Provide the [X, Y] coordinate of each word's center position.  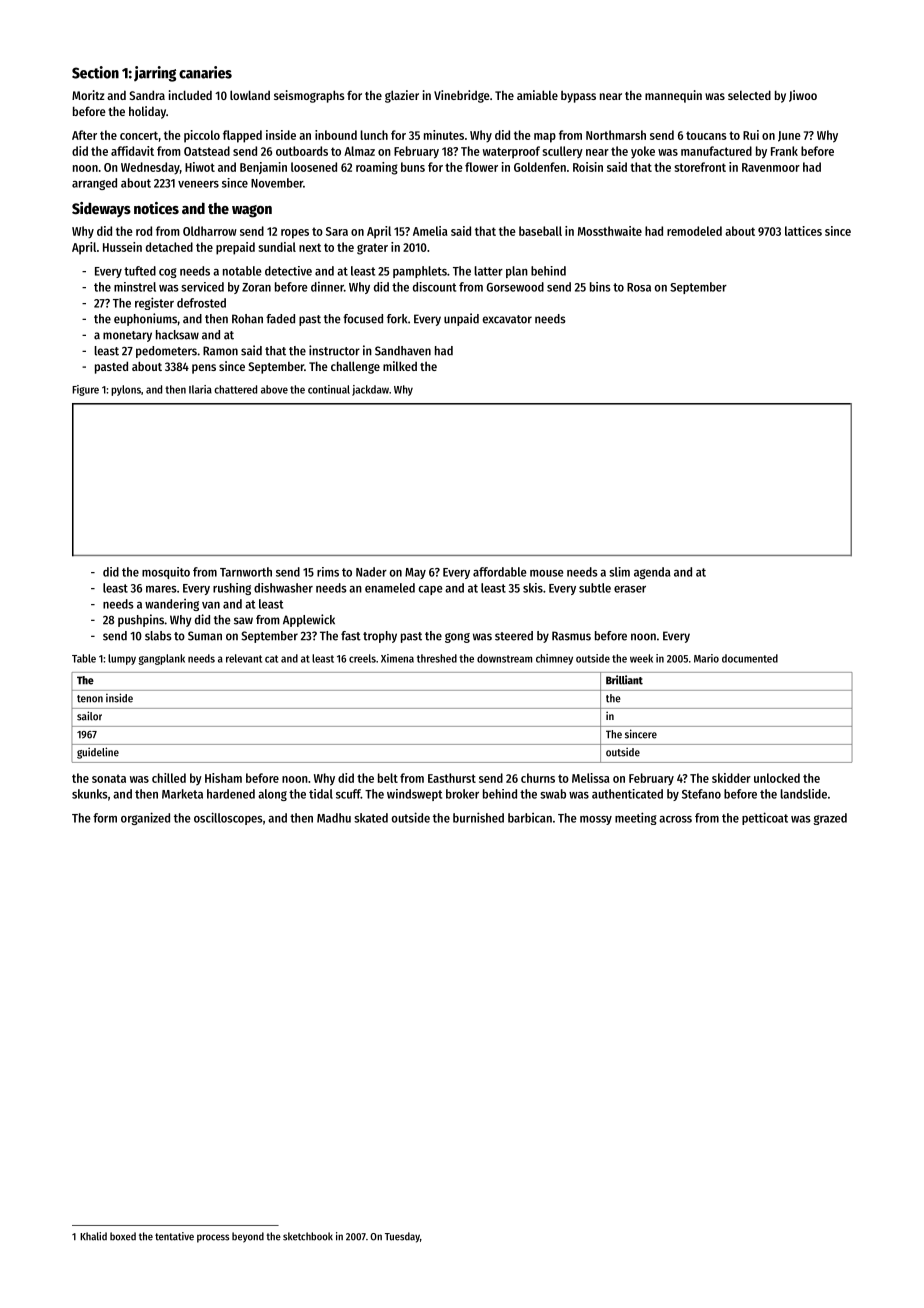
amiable [537, 95]
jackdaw [370, 390]
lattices [803, 231]
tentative [174, 1236]
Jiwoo [803, 96]
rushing [232, 589]
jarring [155, 74]
